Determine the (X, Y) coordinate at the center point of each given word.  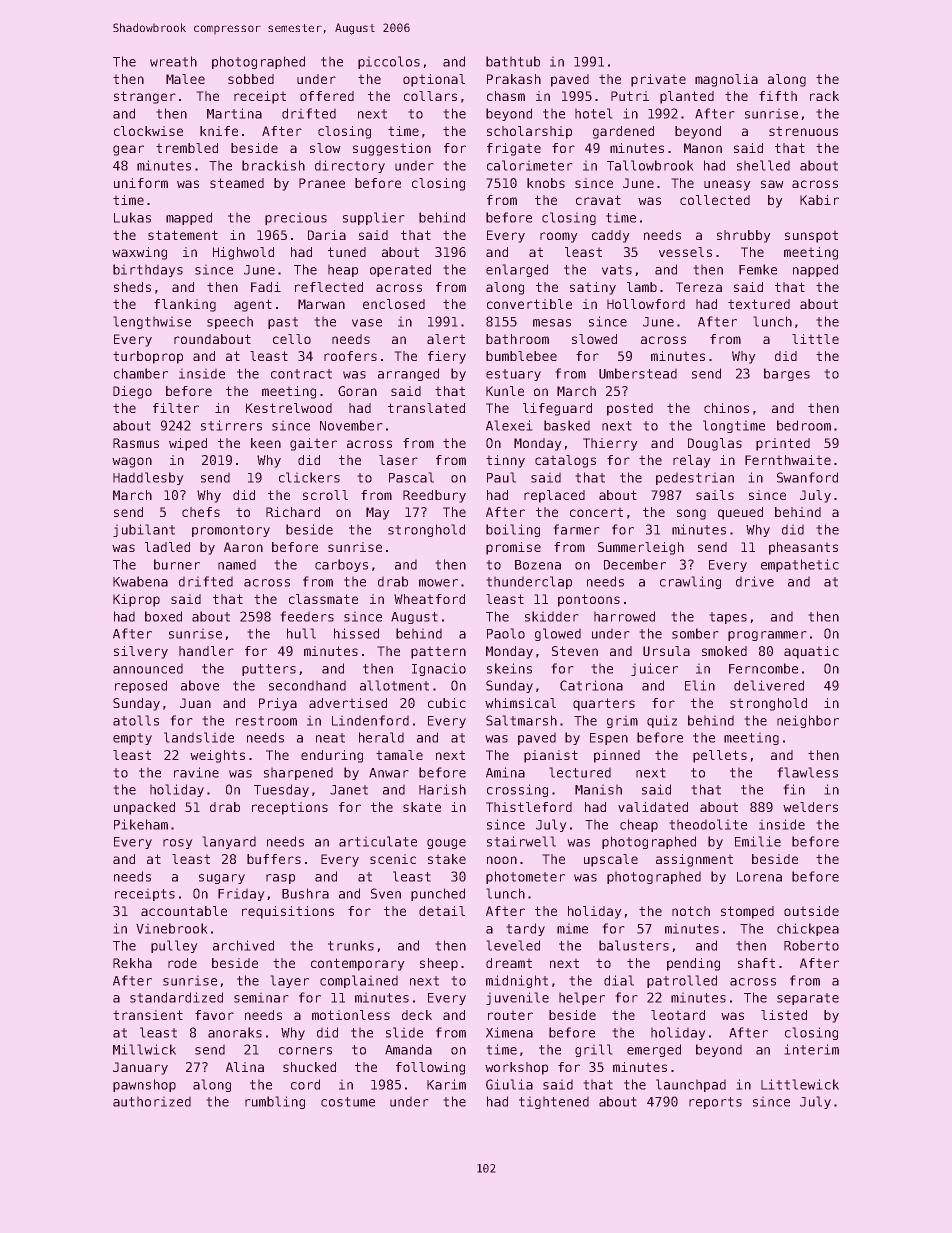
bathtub (513, 61)
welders (810, 807)
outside (811, 911)
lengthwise (152, 322)
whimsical (520, 703)
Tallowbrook (650, 165)
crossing (517, 790)
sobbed (251, 79)
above (200, 685)
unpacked (144, 808)
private (658, 80)
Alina (245, 1067)
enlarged (517, 270)
